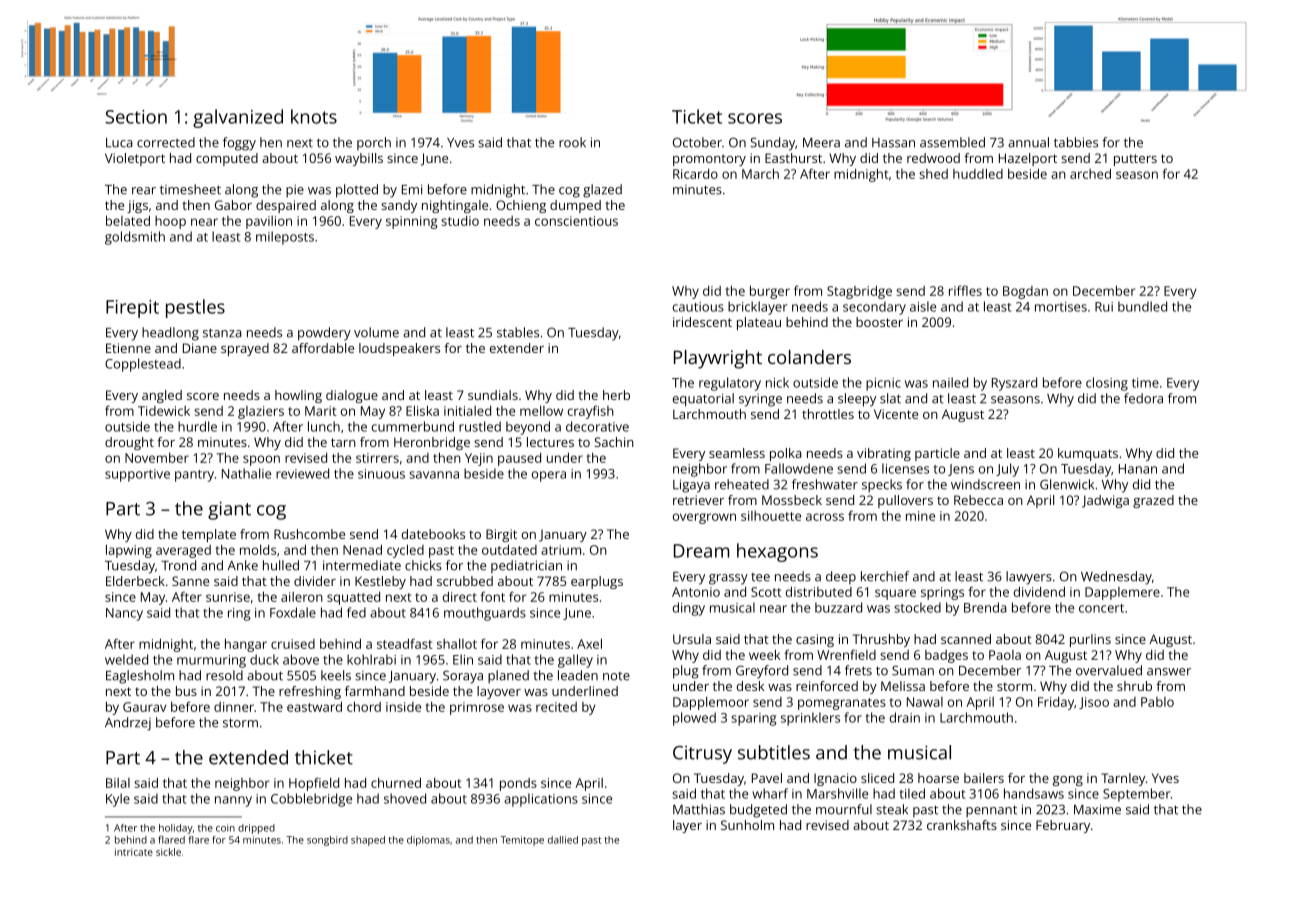 The width and height of the page is (1308, 924). What do you see at coordinates (136, 117) in the page?
I see `Section` at bounding box center [136, 117].
